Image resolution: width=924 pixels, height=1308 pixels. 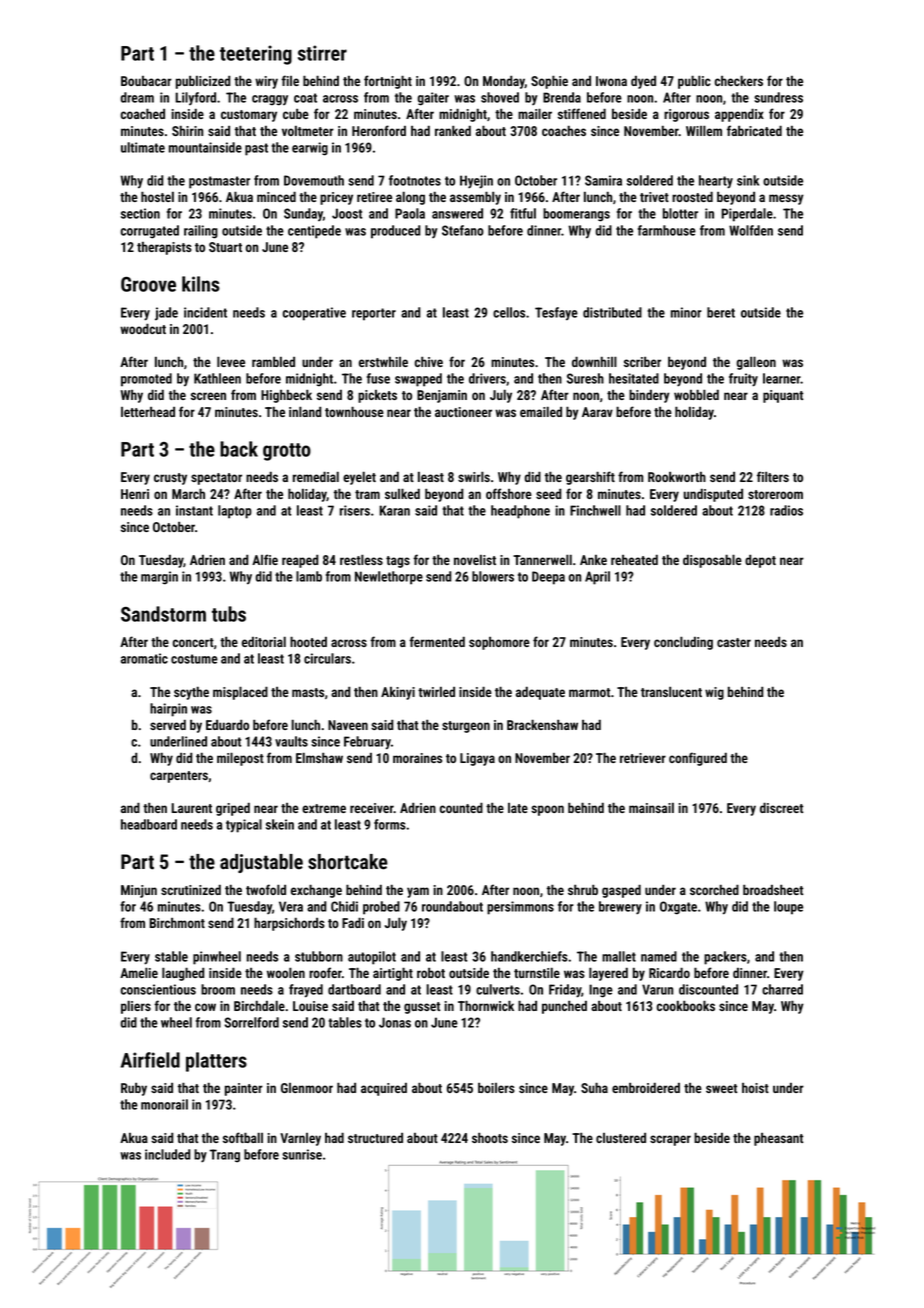 I want to click on aromatic, so click(x=144, y=658).
